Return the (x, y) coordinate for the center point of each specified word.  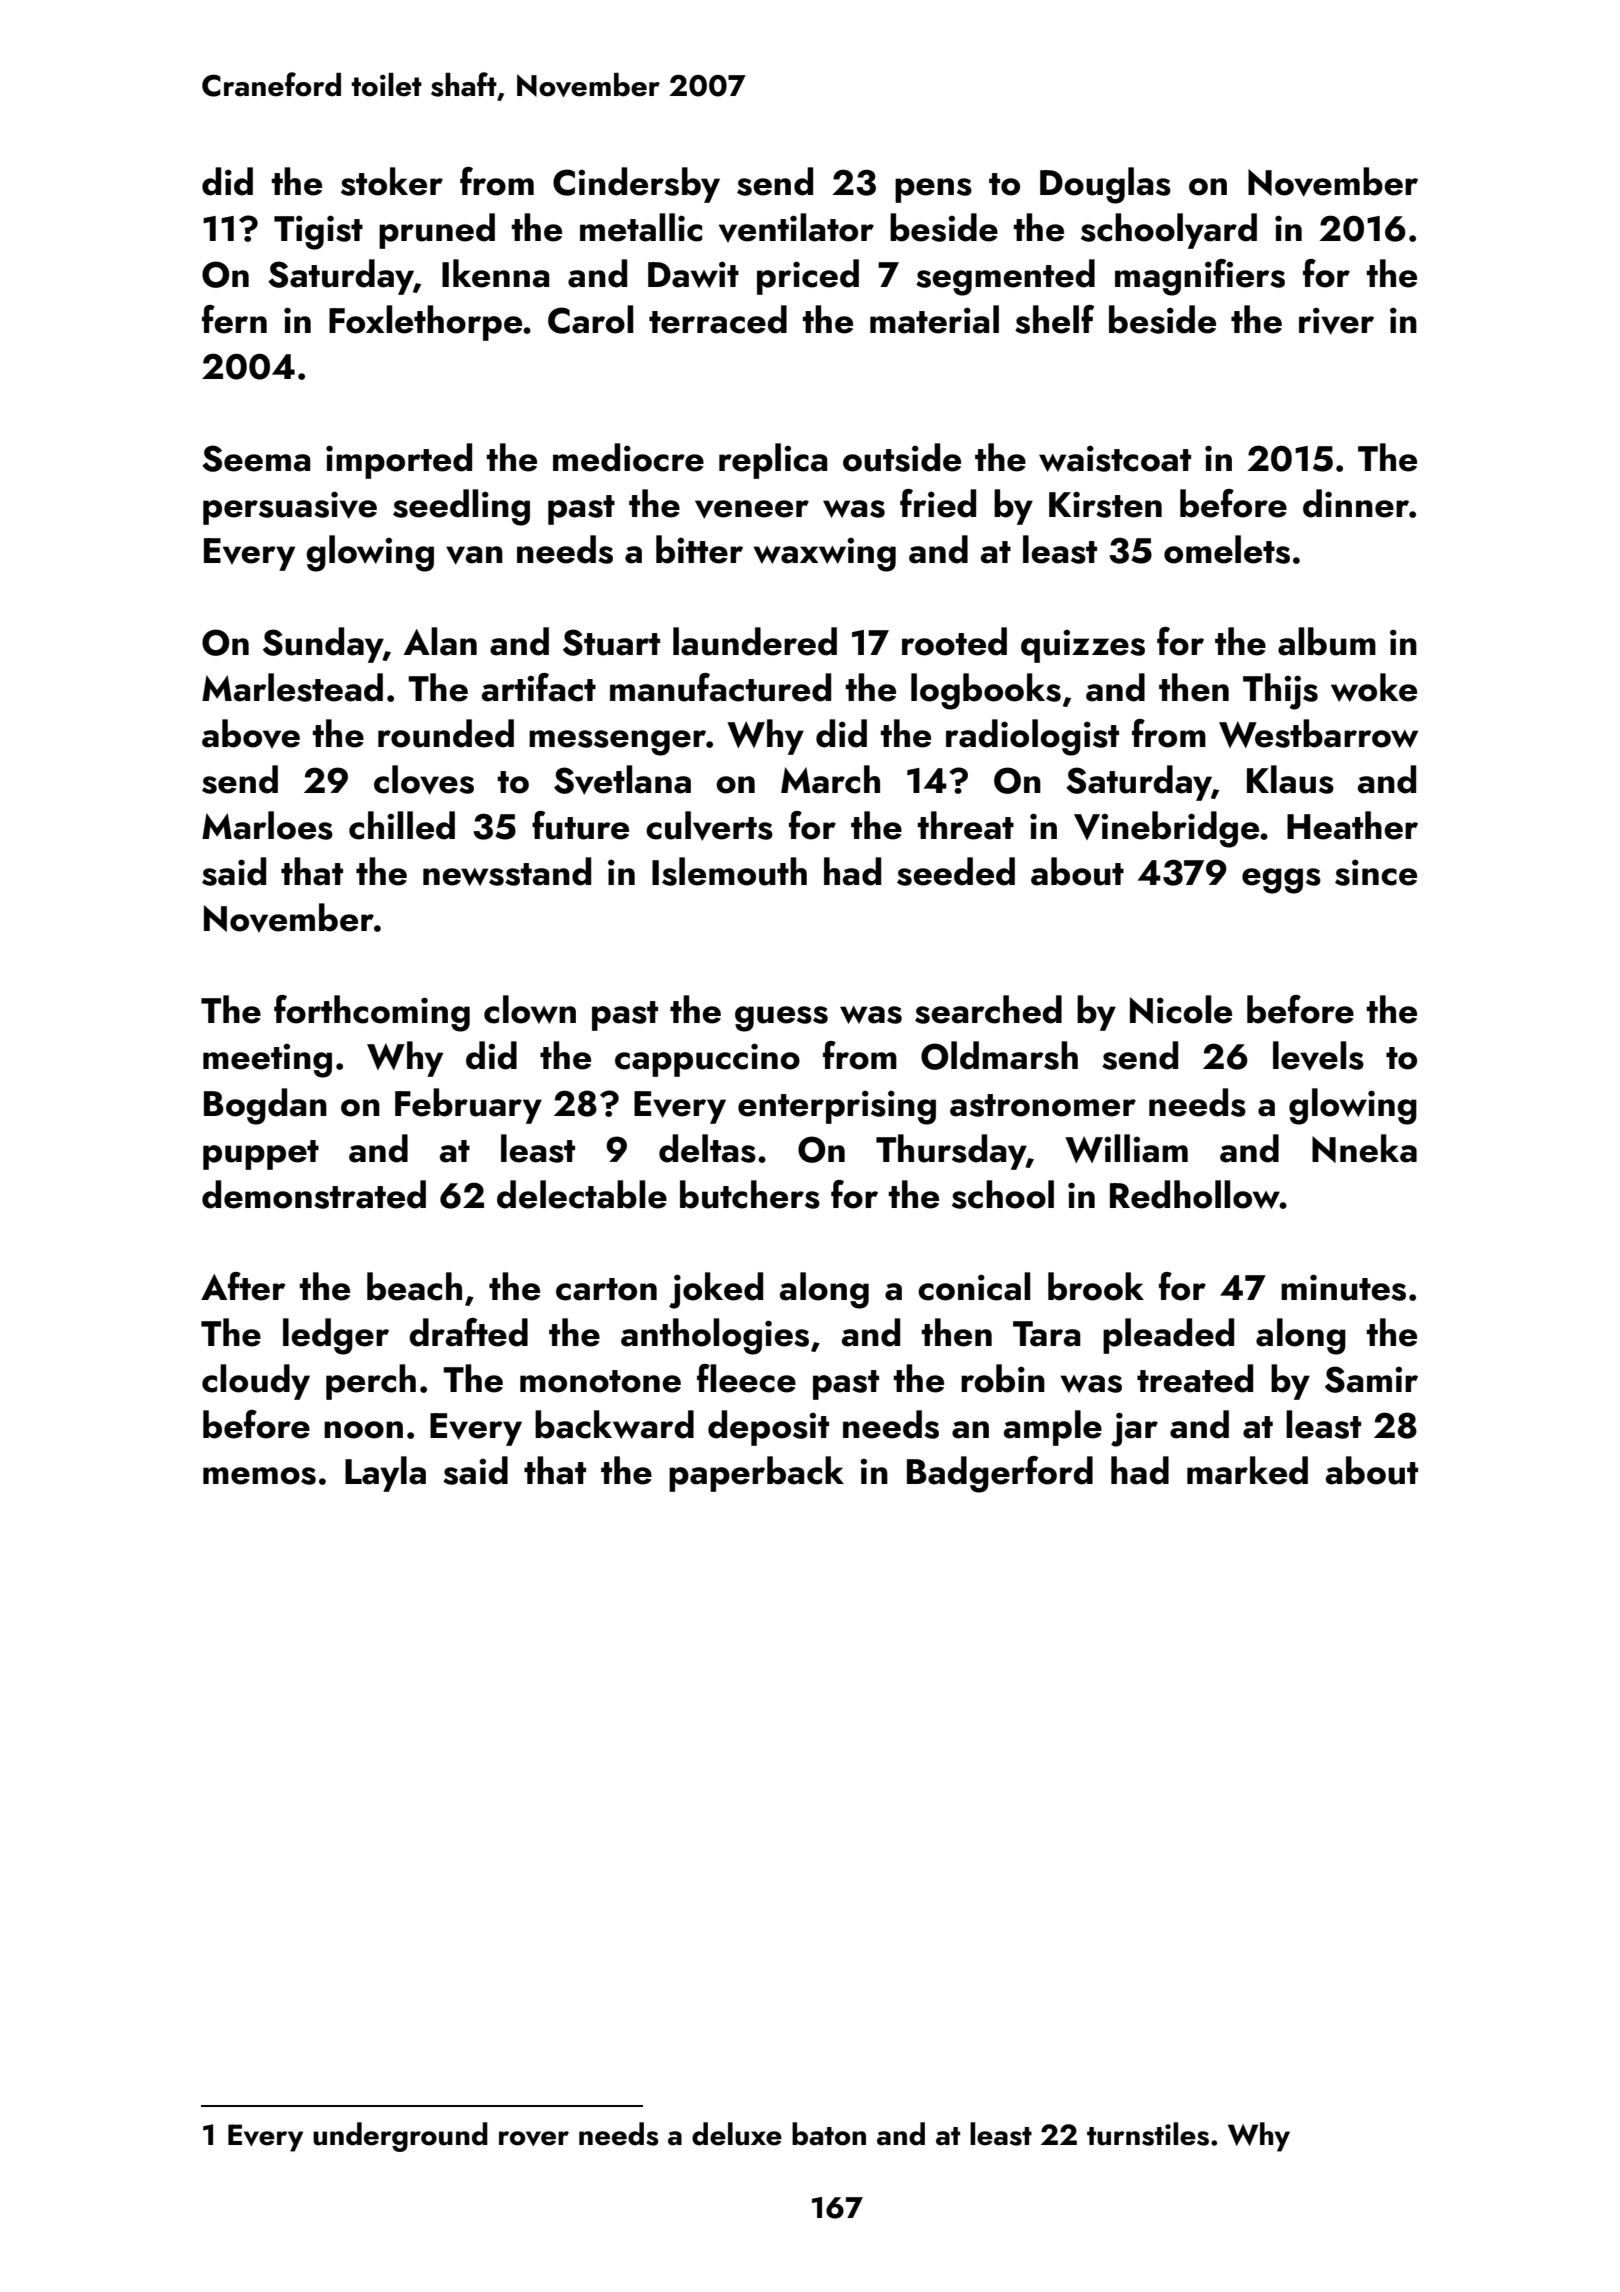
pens (933, 190)
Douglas (1105, 185)
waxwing (824, 554)
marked (1247, 1470)
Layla (385, 1474)
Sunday (323, 645)
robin (1003, 1378)
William (1126, 1148)
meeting (267, 1060)
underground (400, 2137)
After (243, 1286)
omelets (1227, 549)
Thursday (951, 1152)
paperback (756, 1474)
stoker (392, 181)
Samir (1371, 1379)
